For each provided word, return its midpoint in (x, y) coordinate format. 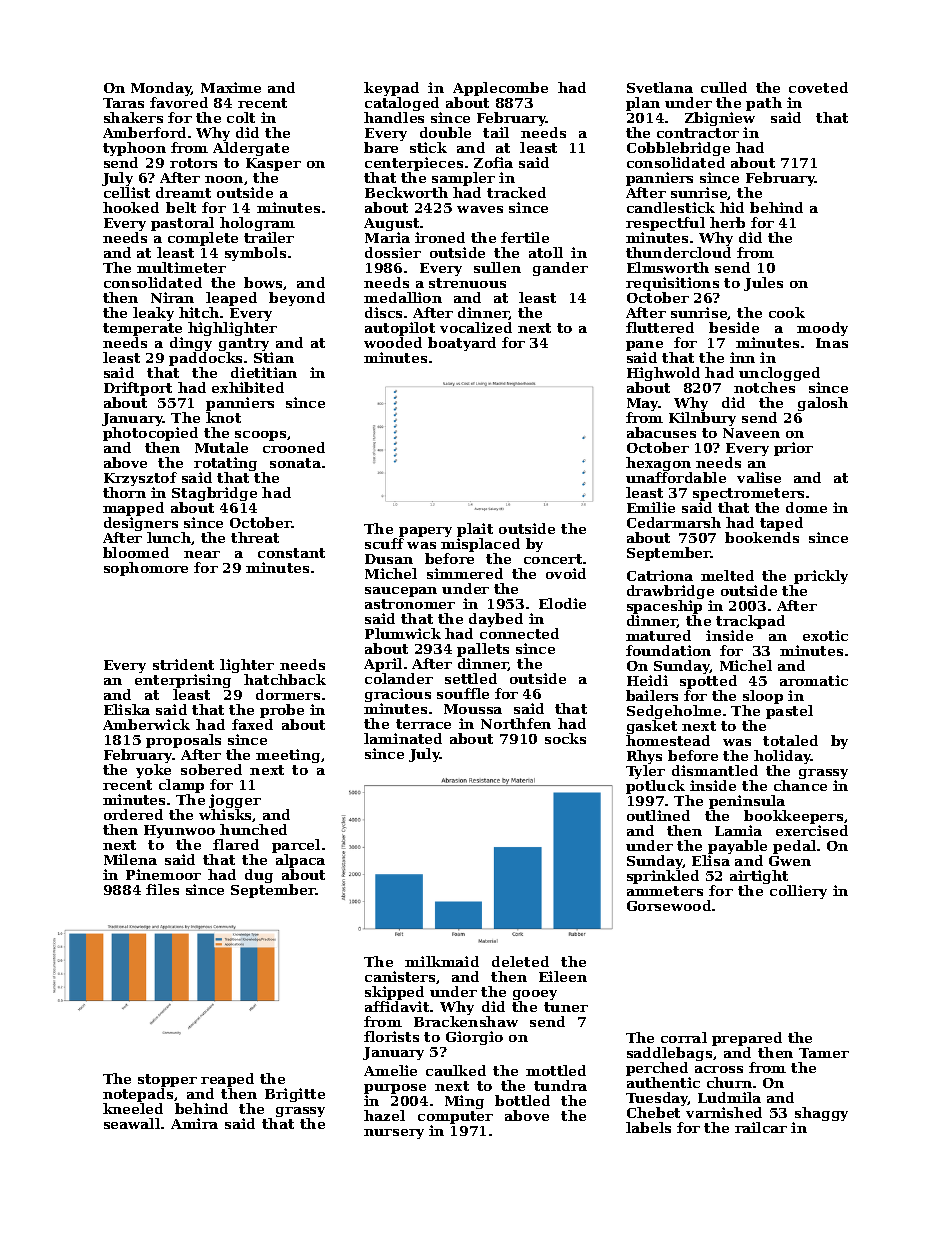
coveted (818, 87)
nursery (394, 1134)
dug (259, 876)
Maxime (231, 87)
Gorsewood (669, 905)
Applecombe (500, 89)
